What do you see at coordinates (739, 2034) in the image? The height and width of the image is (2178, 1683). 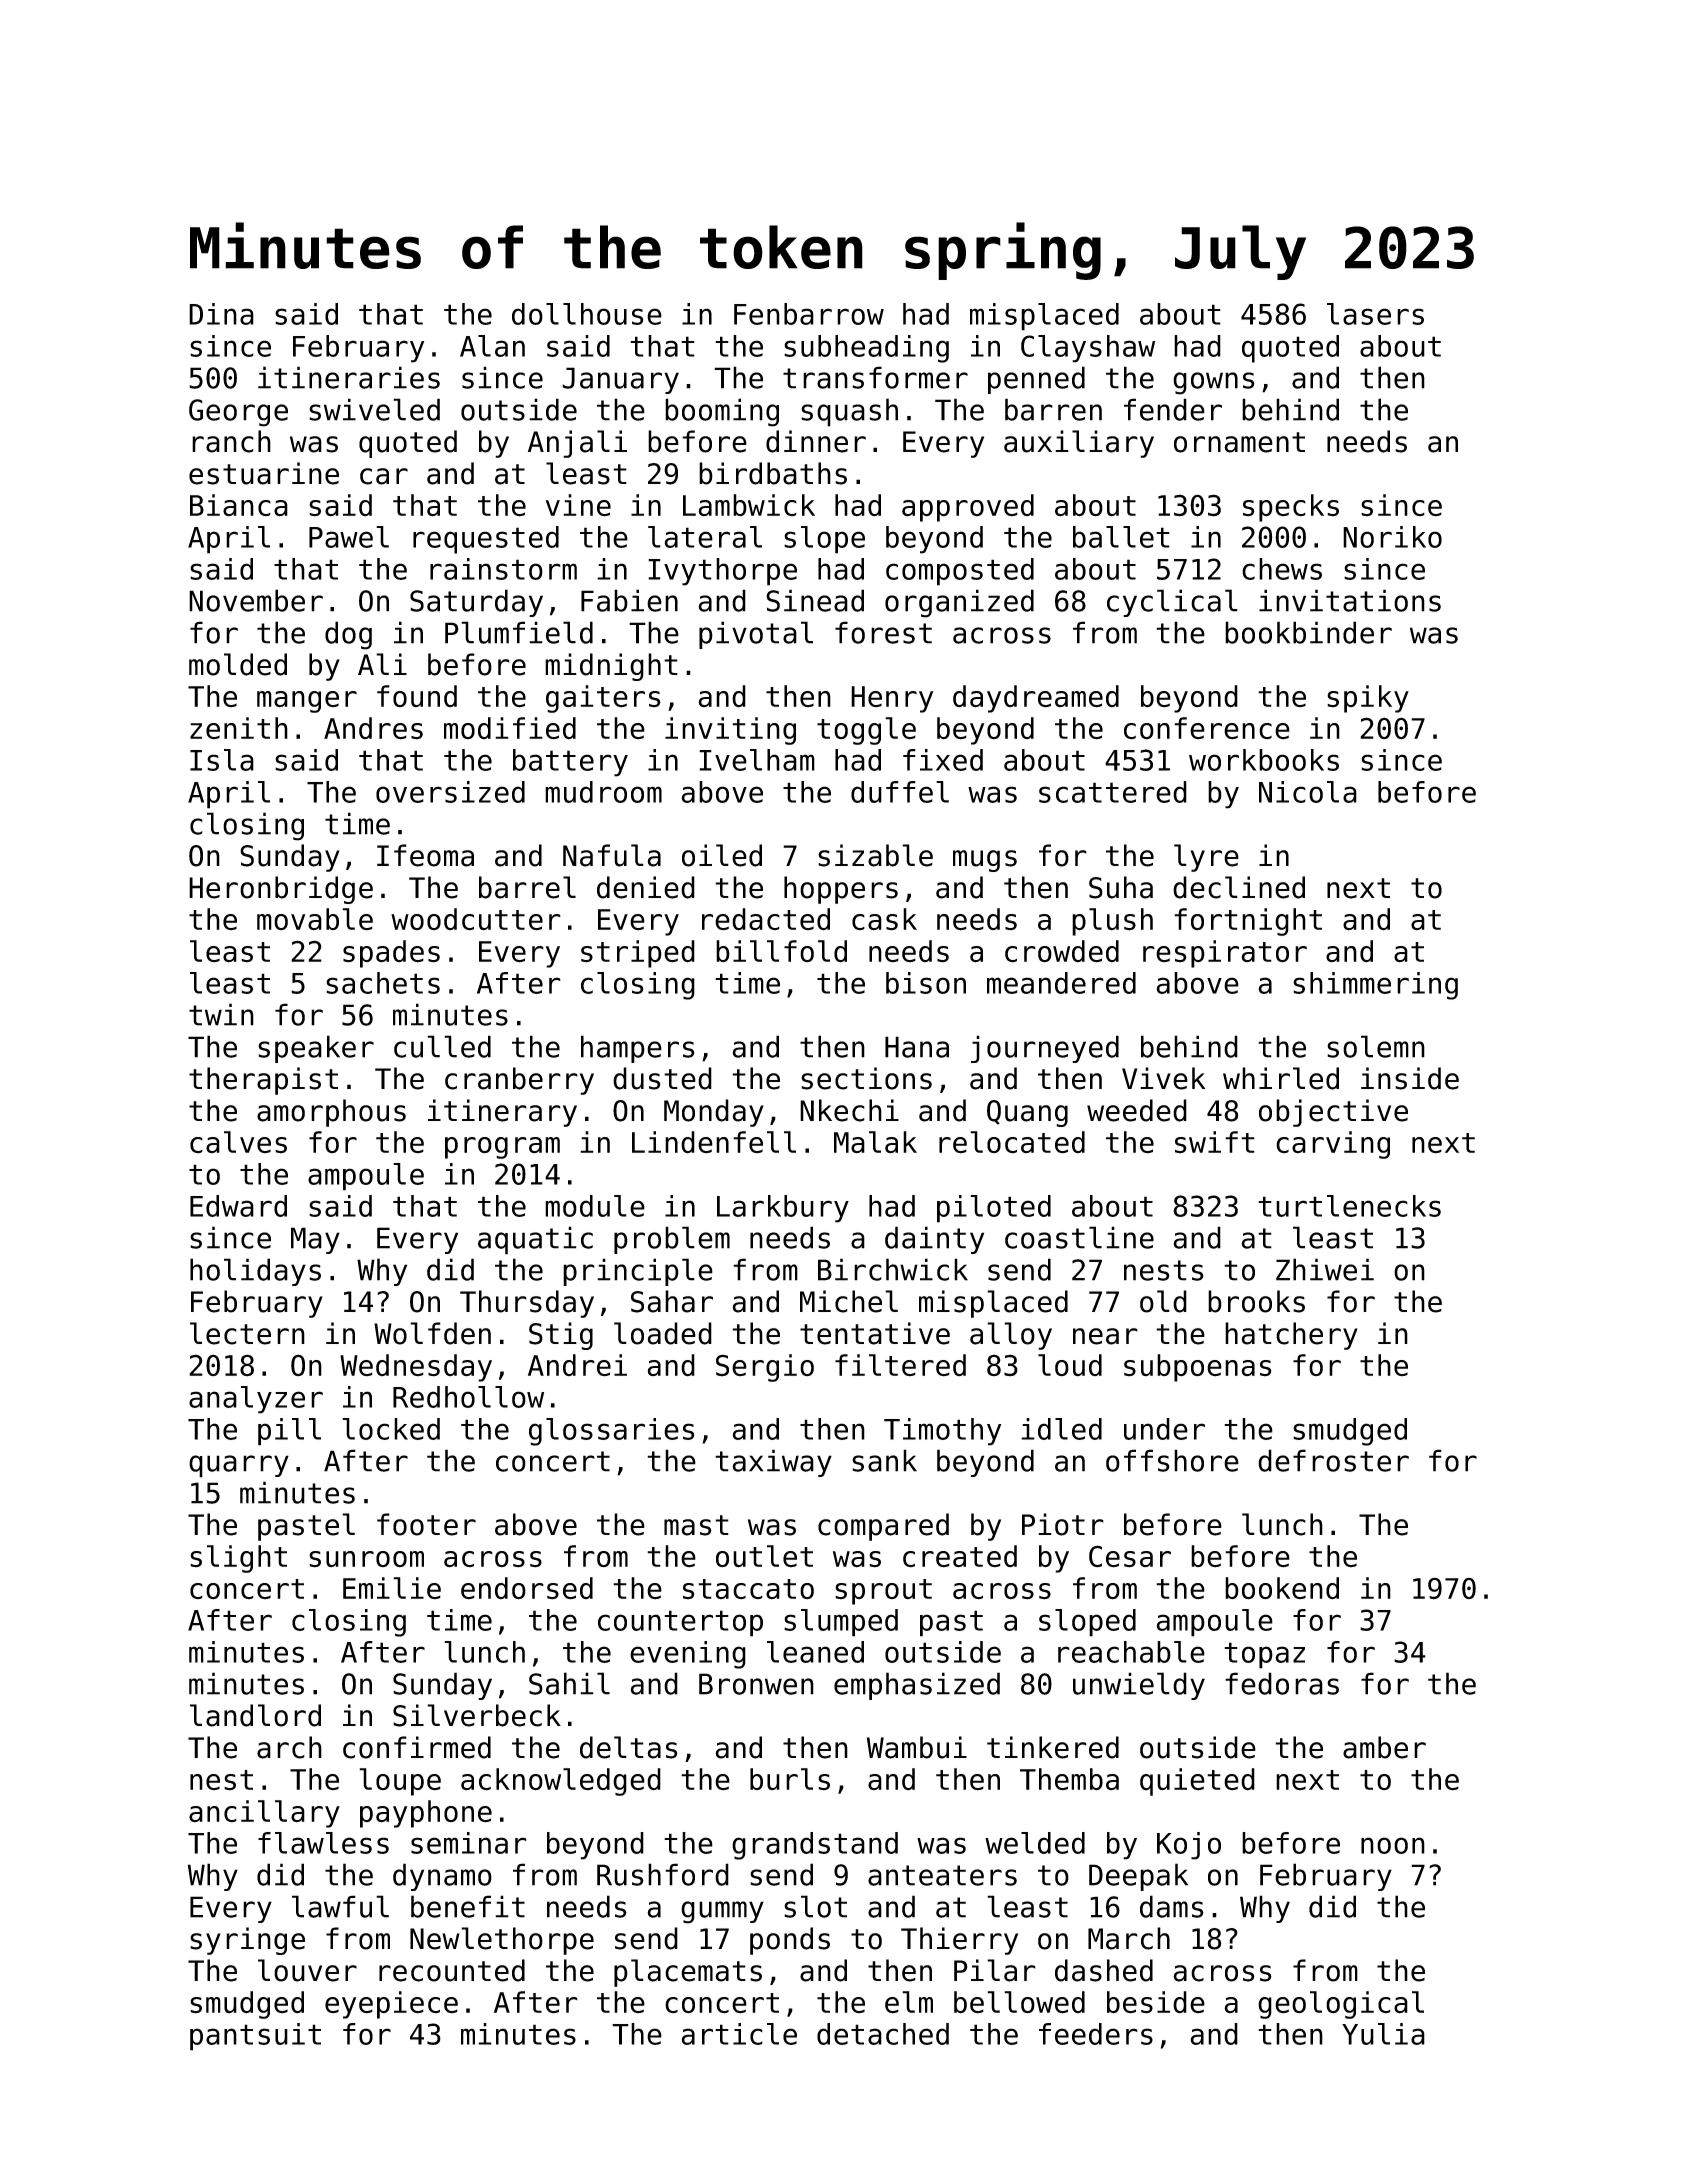 I see `article` at bounding box center [739, 2034].
